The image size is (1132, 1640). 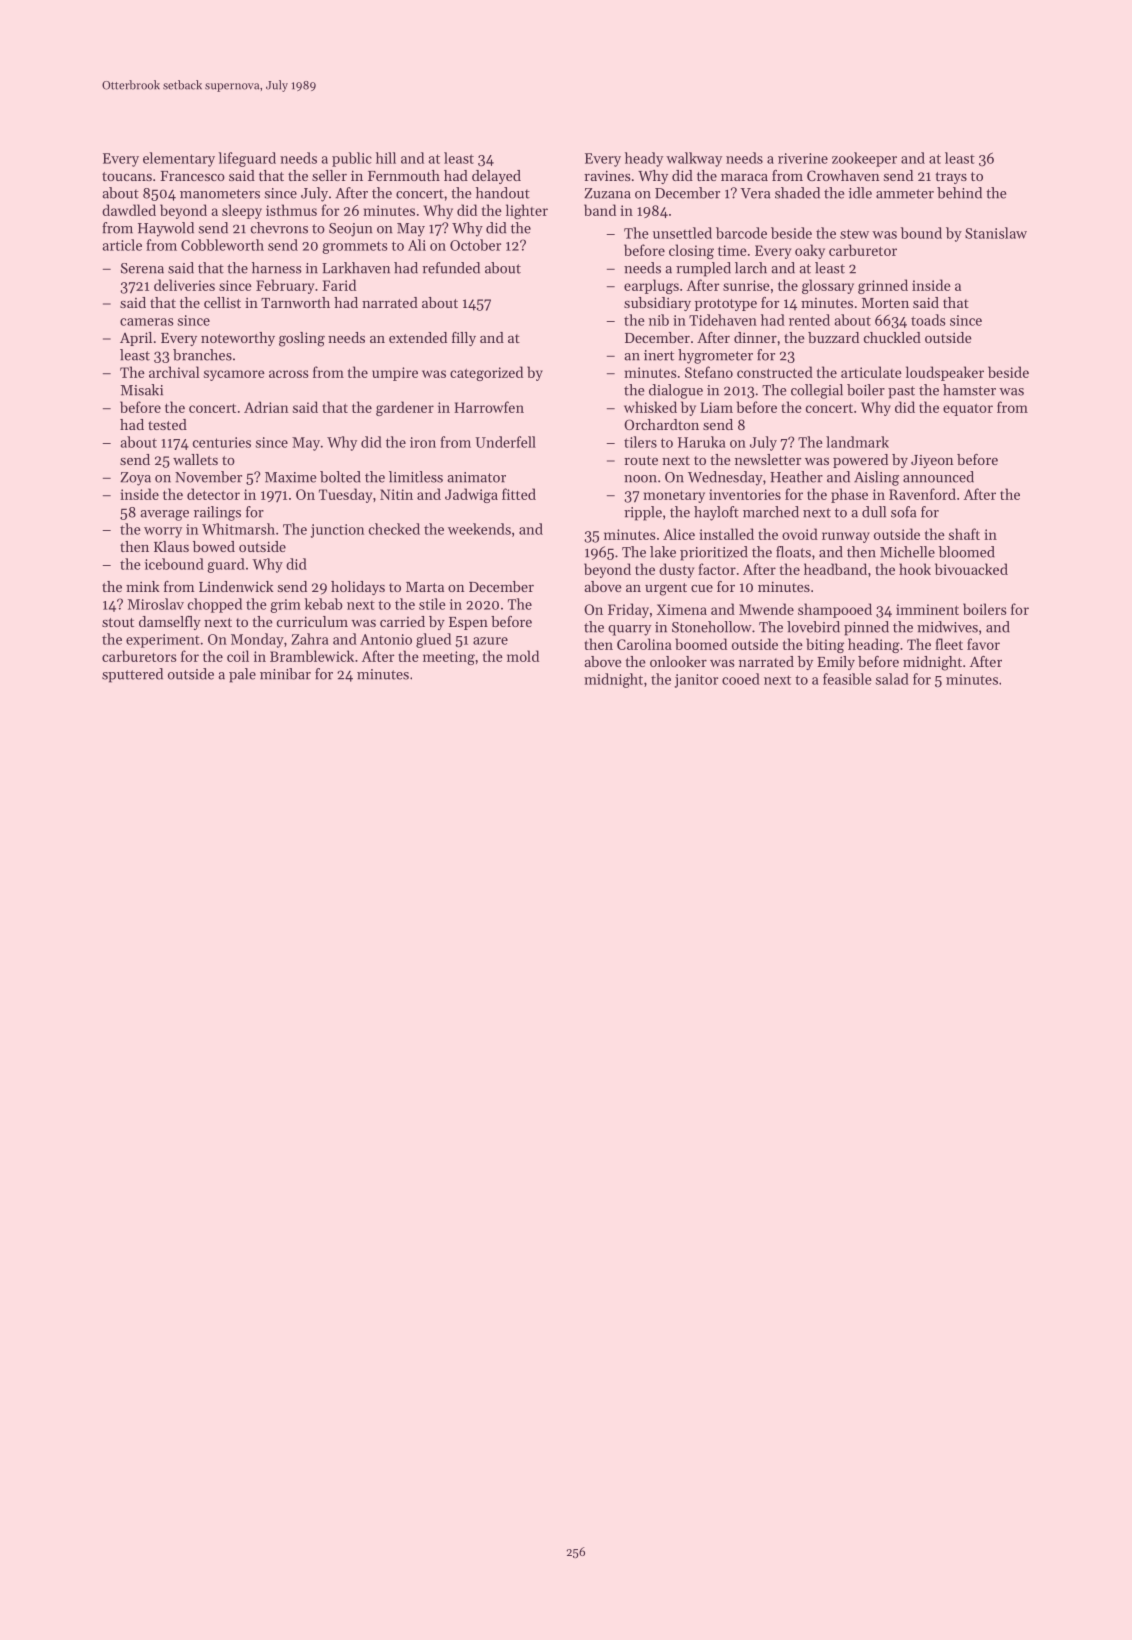 I want to click on urgent, so click(x=666, y=589).
